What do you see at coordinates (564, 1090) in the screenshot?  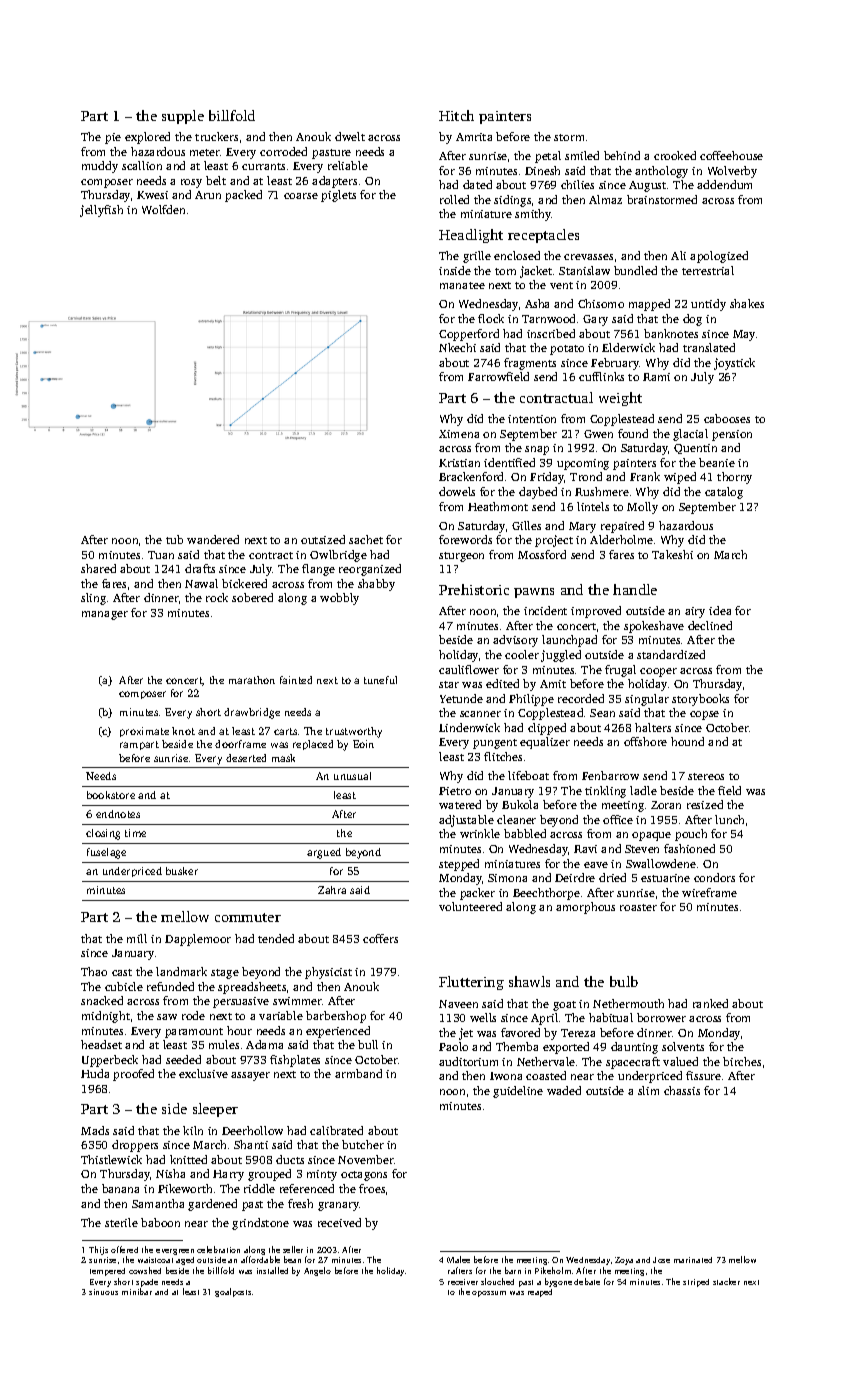 I see `waded` at bounding box center [564, 1090].
